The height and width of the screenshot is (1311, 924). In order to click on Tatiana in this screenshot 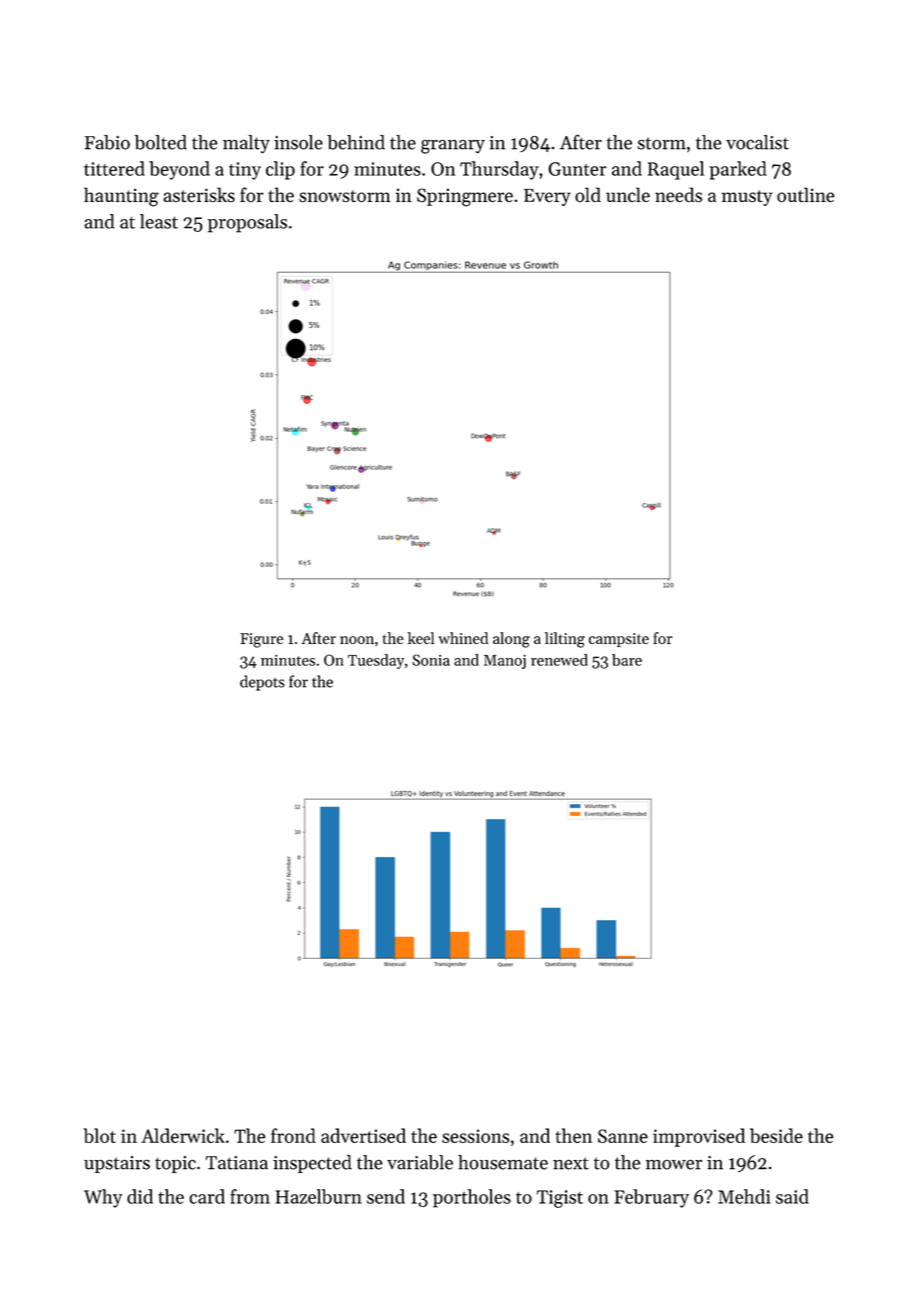, I will do `click(237, 1163)`.
